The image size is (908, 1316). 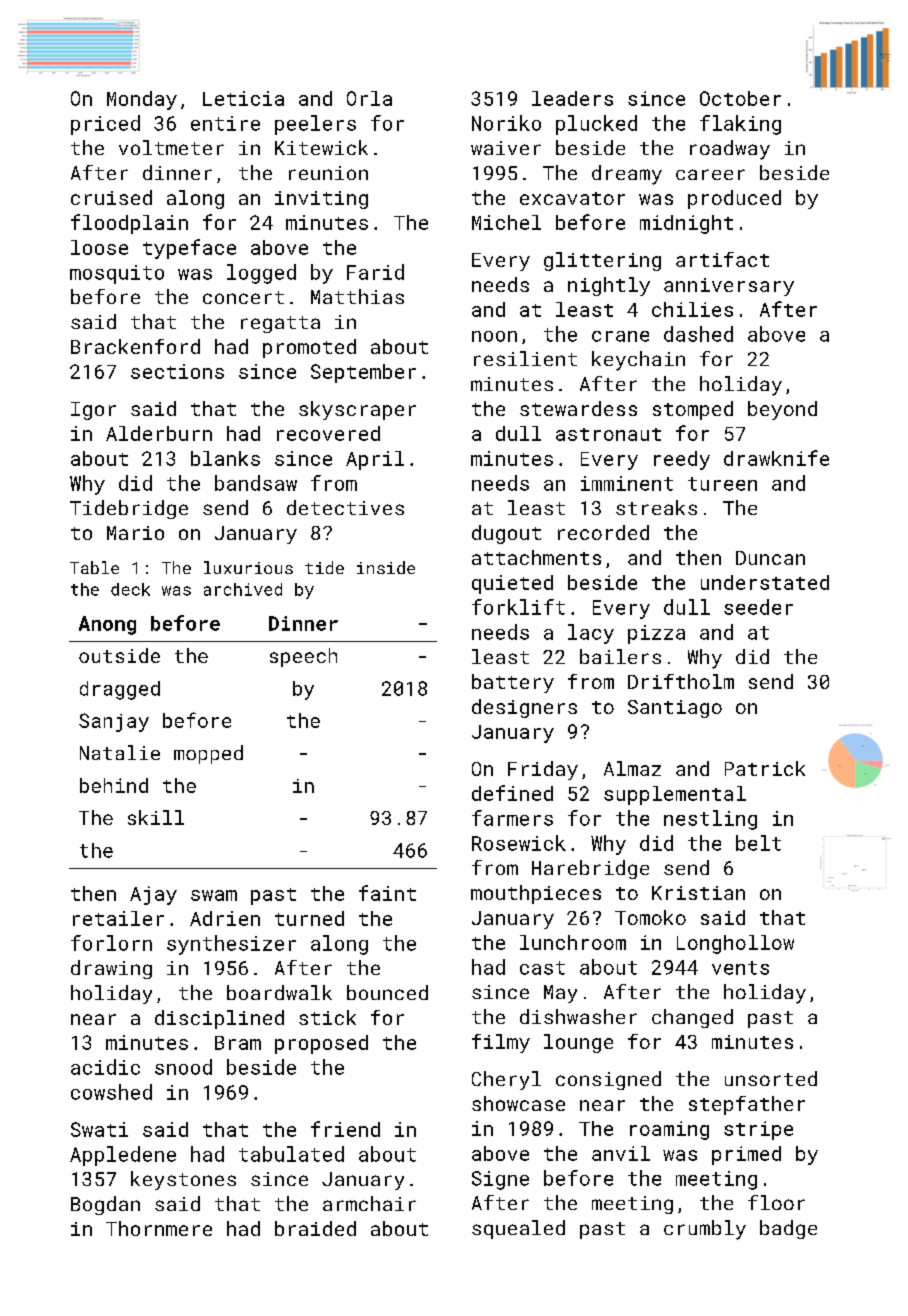 I want to click on disciplined, so click(x=219, y=1019).
